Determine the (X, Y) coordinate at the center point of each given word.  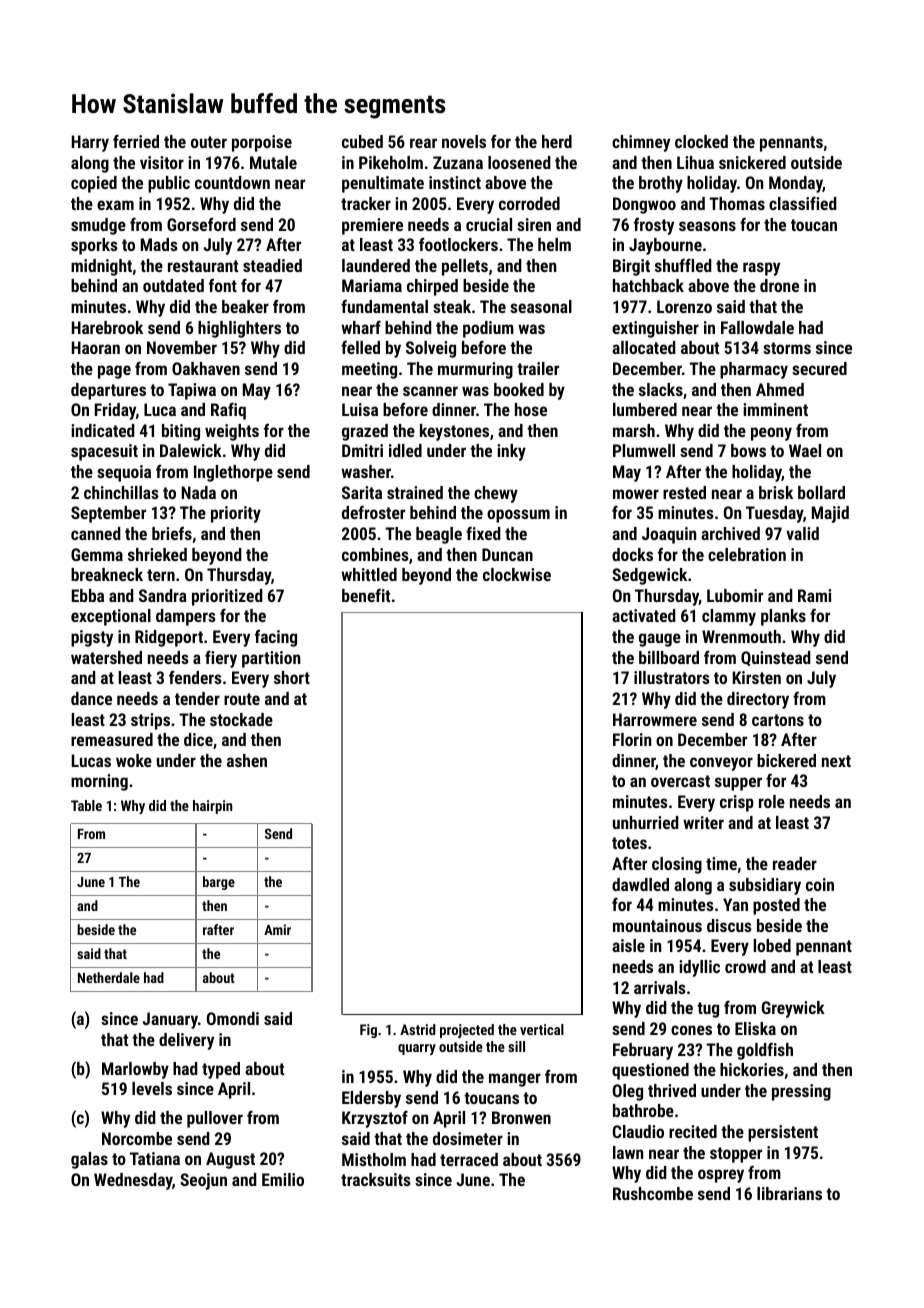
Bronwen (521, 1117)
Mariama (372, 285)
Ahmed (780, 389)
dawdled (640, 884)
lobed (772, 945)
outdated (173, 285)
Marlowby (135, 1070)
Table (86, 805)
